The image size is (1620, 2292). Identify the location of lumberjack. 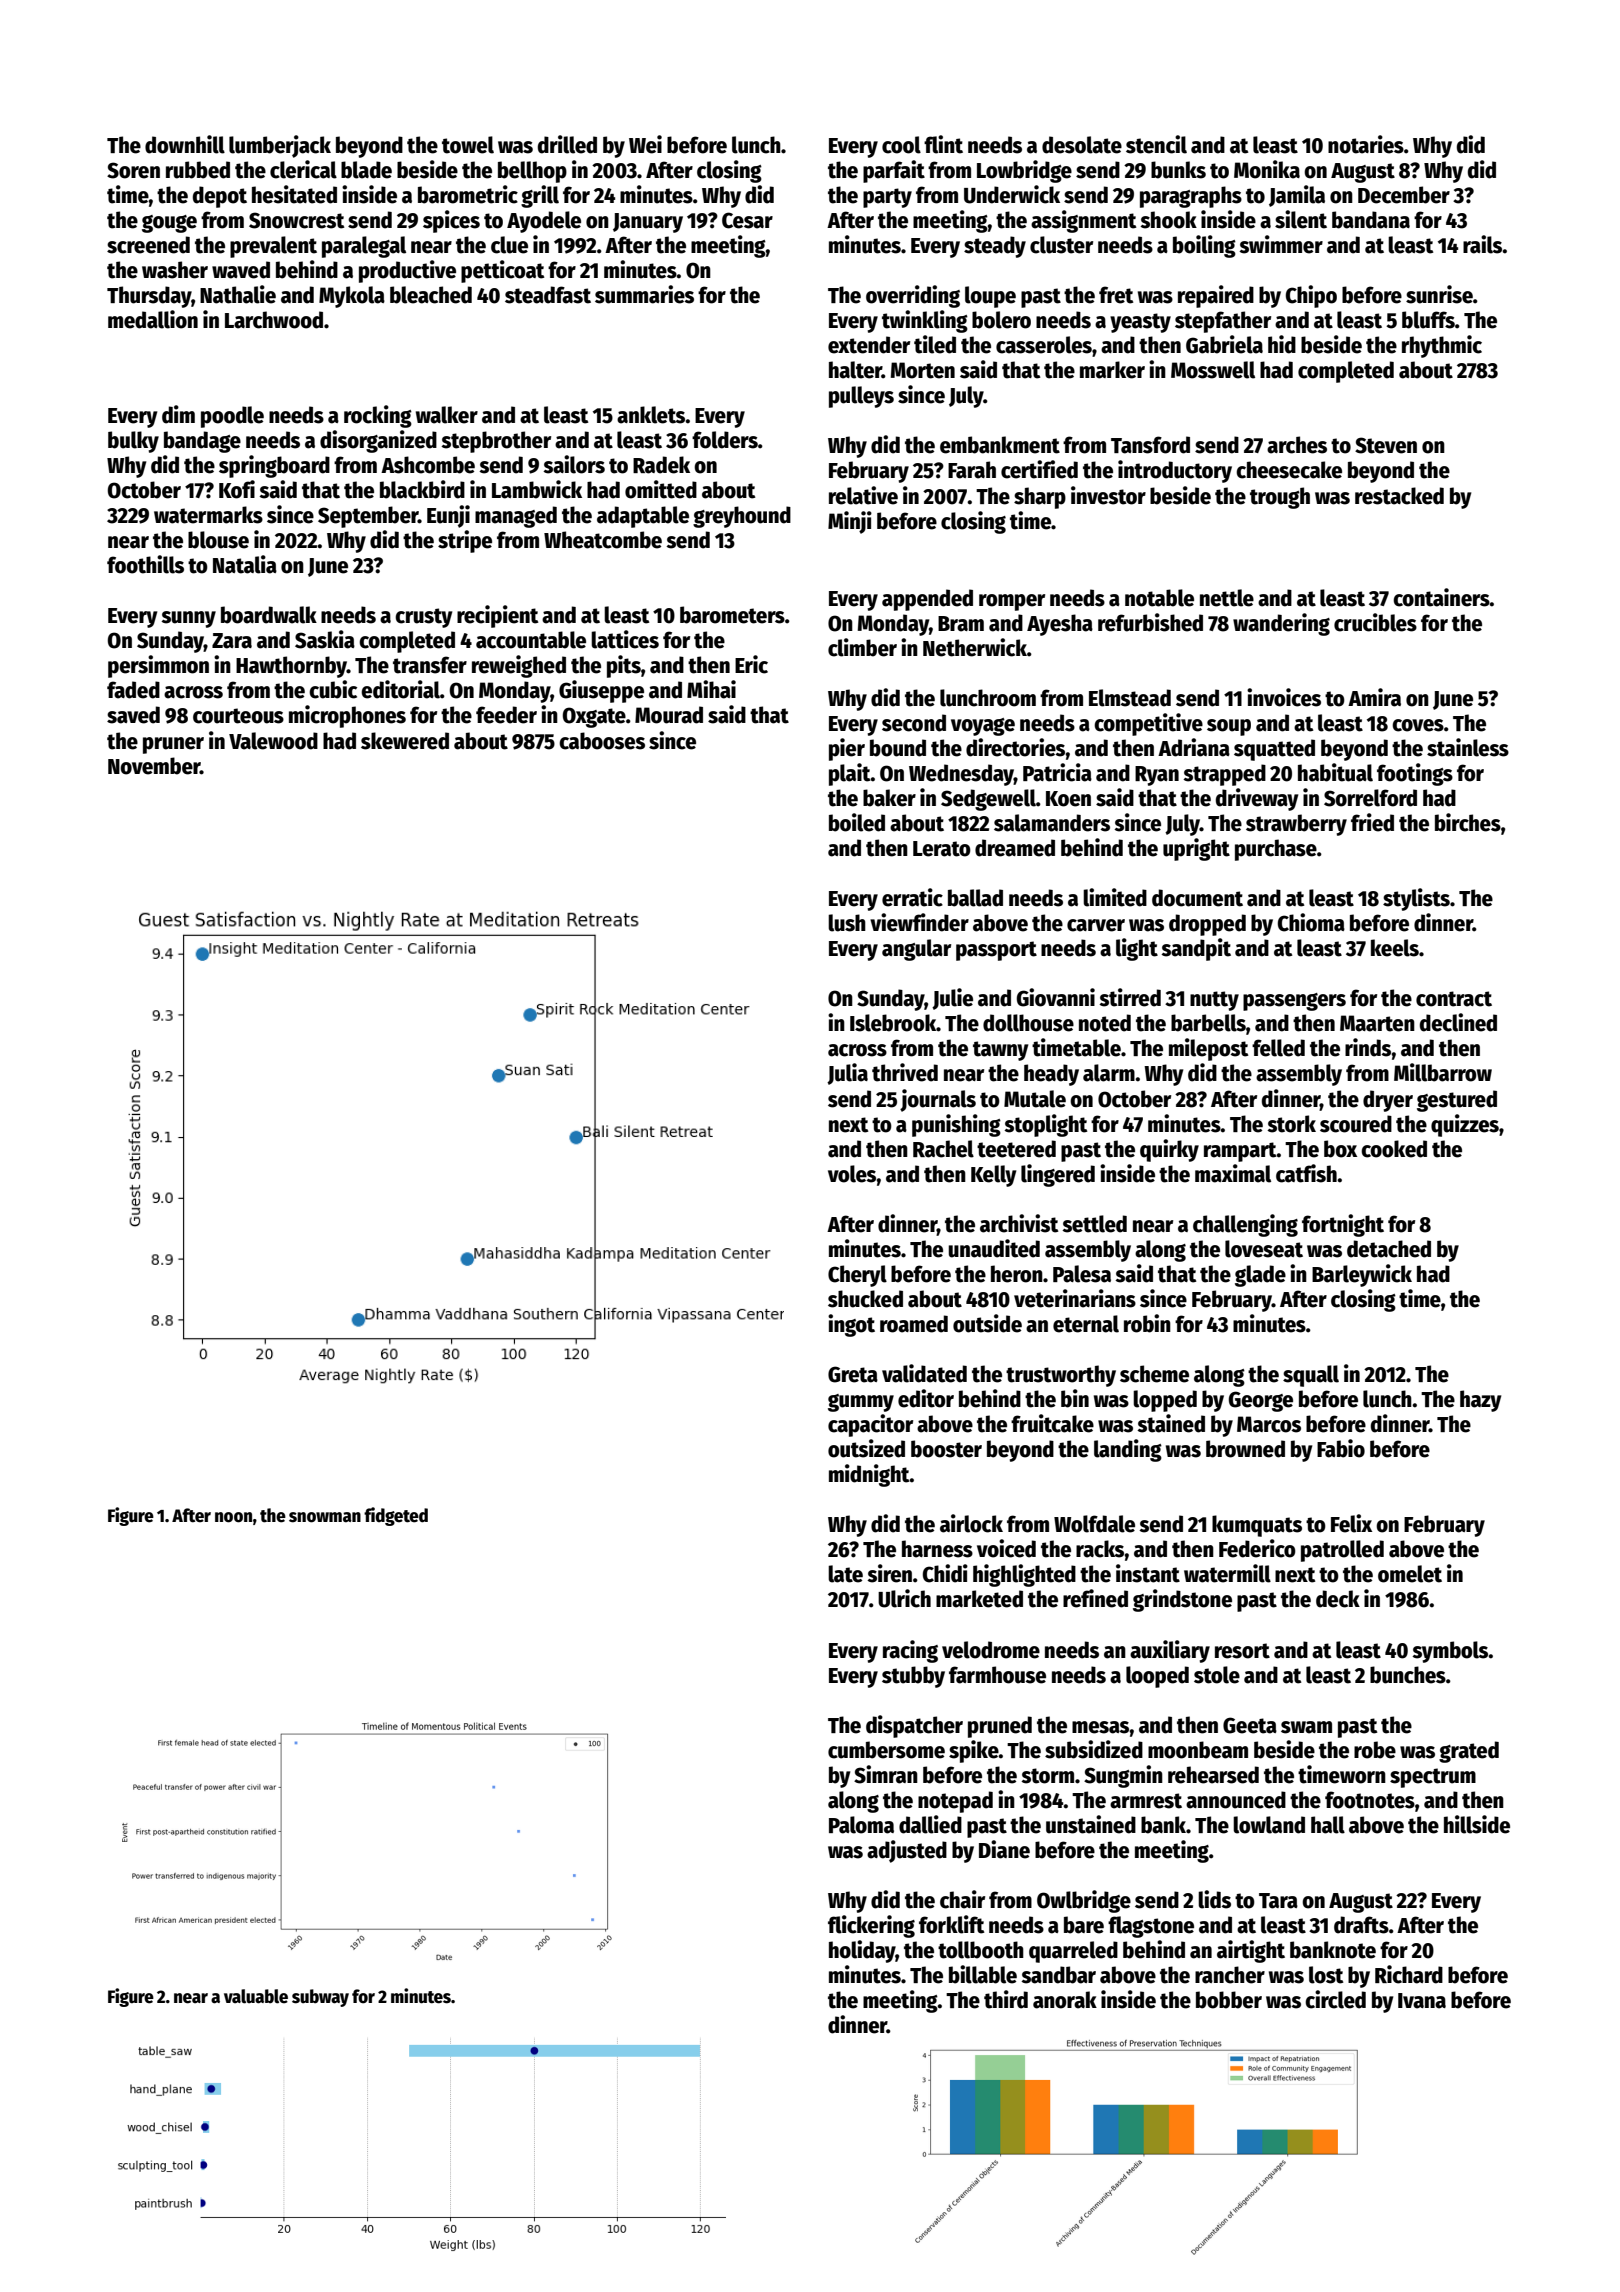
(280, 146).
